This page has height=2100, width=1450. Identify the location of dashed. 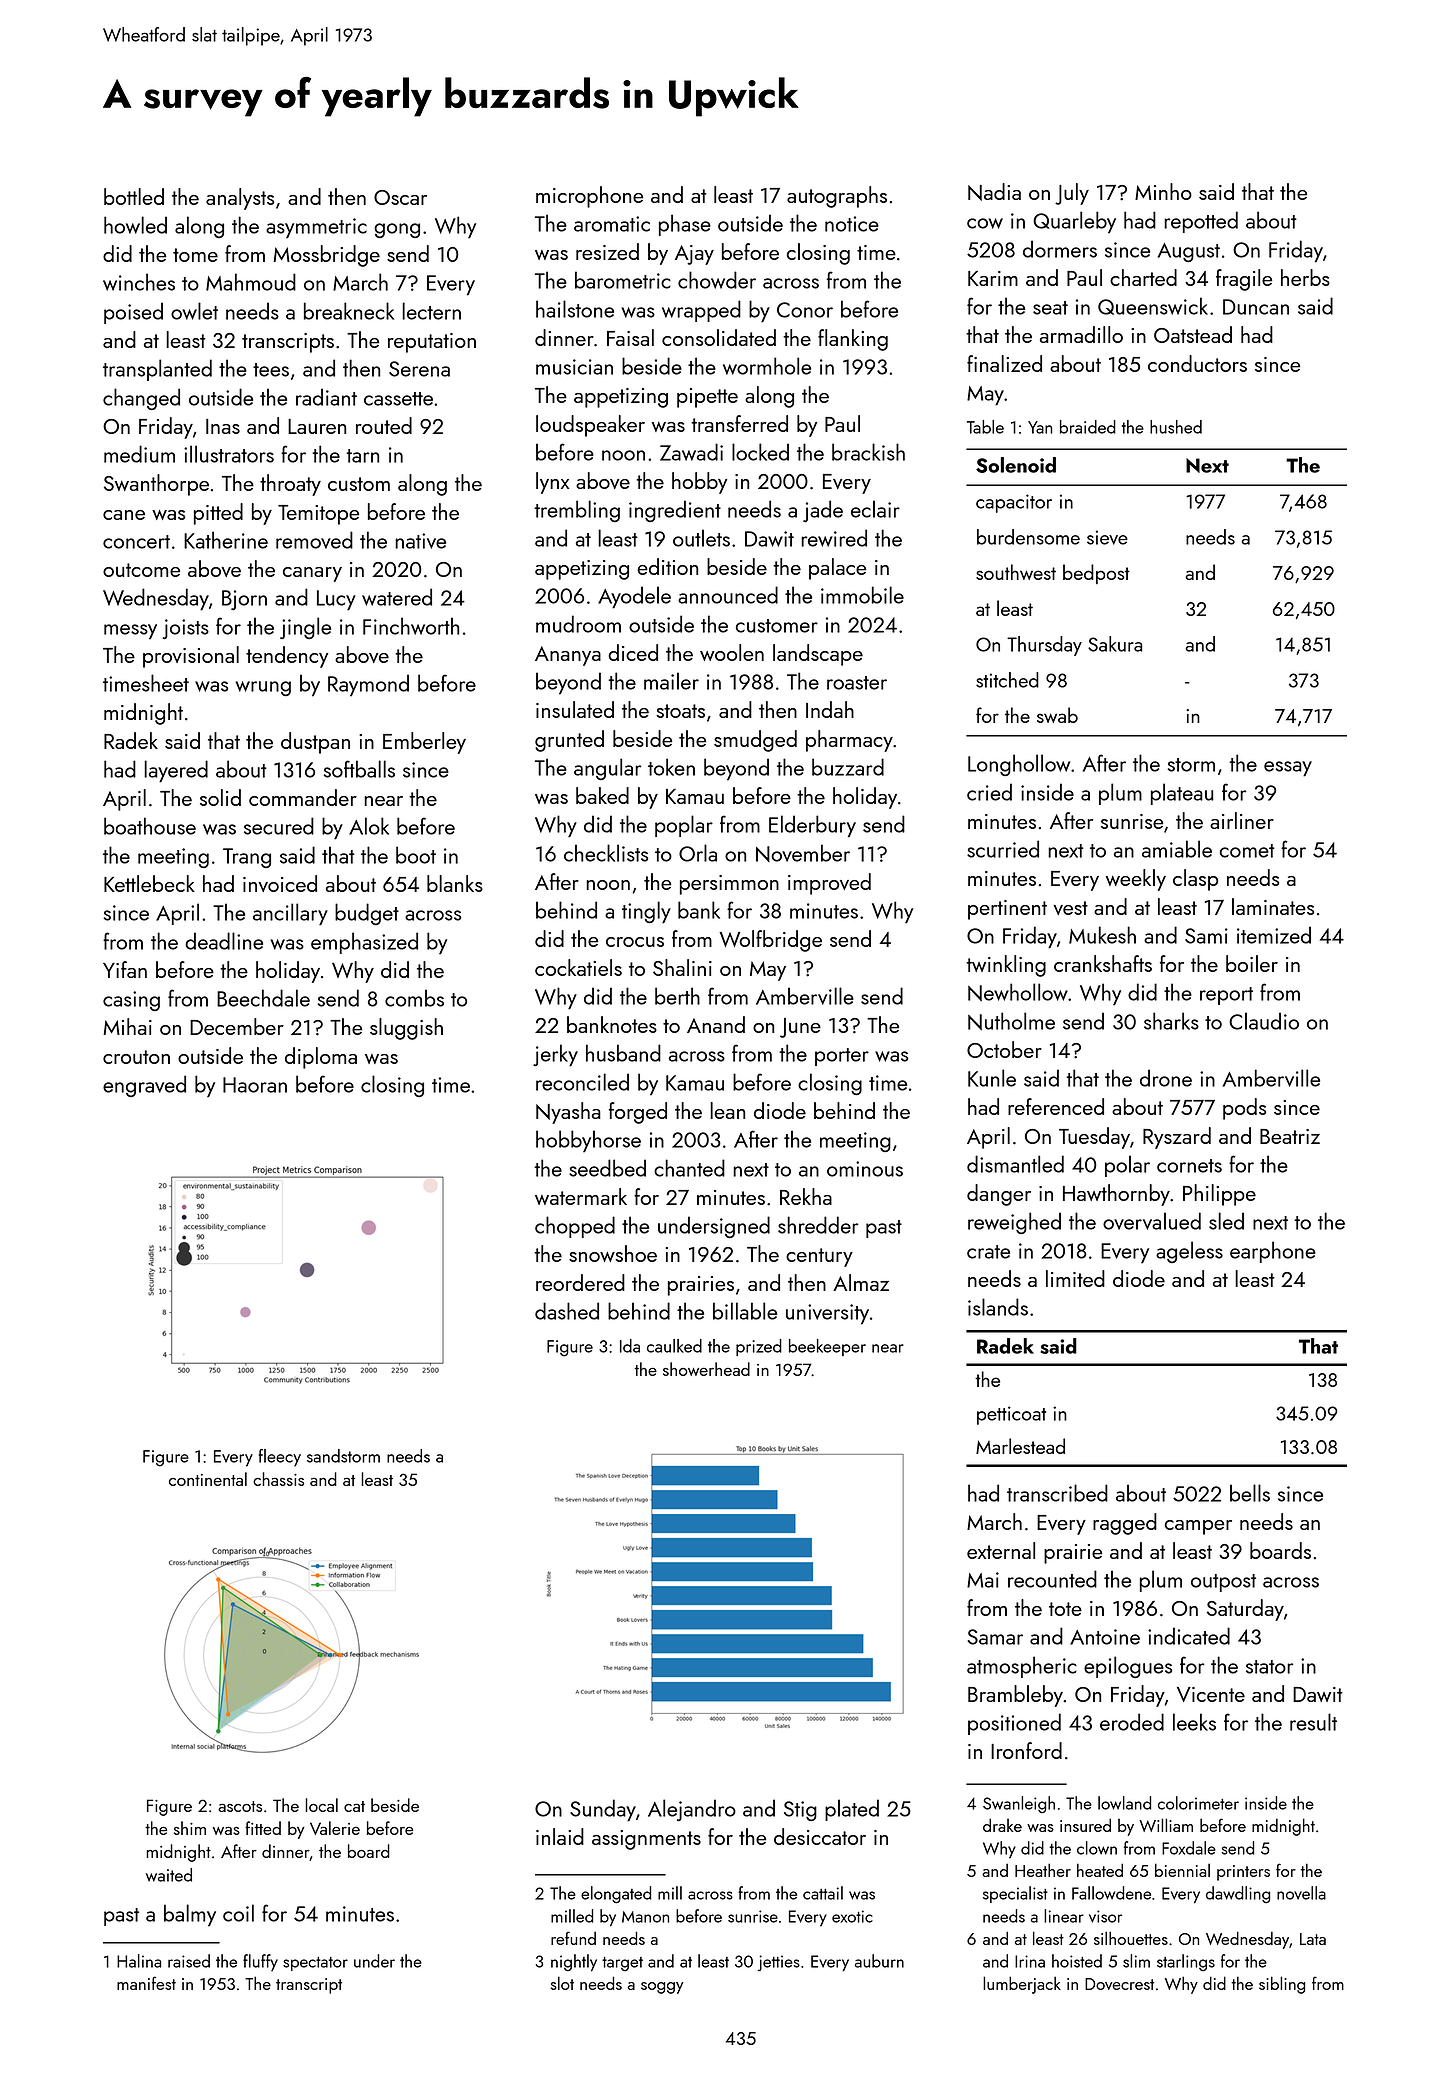
(567, 1311).
